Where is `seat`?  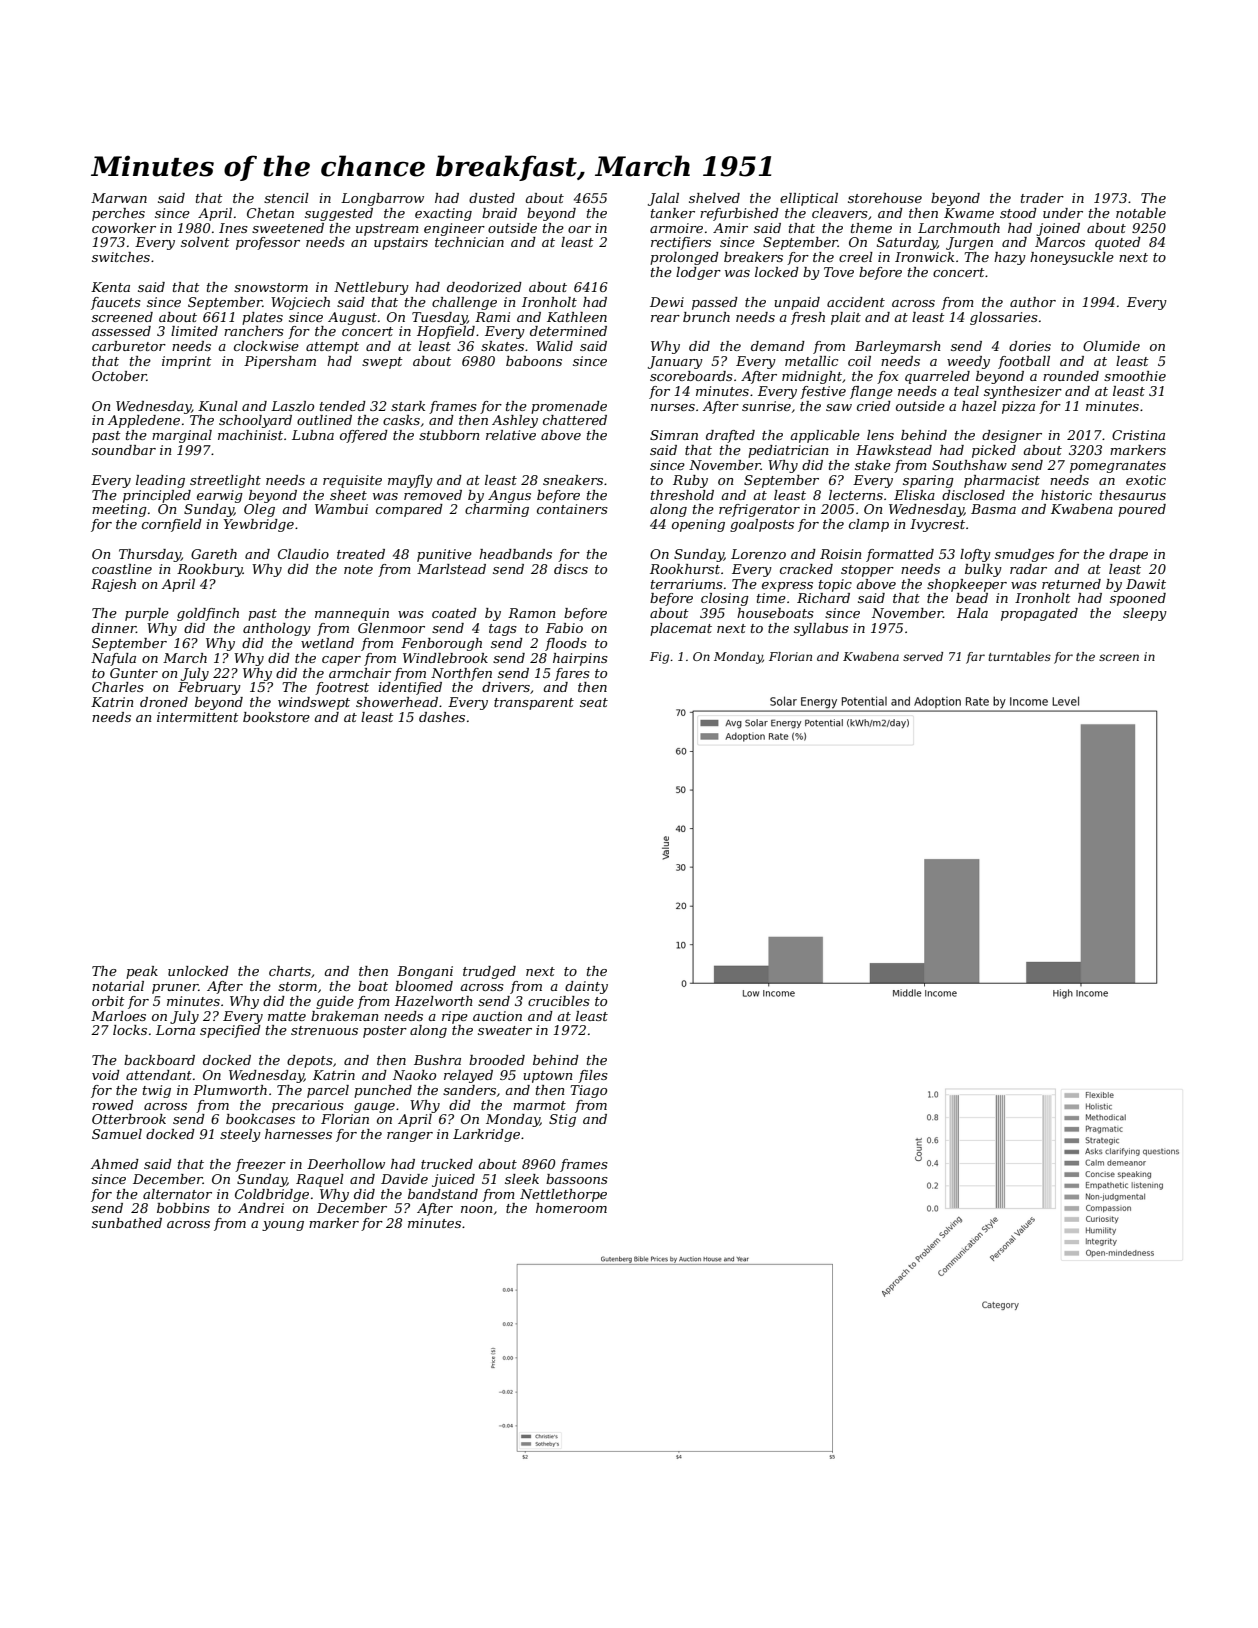
seat is located at coordinates (594, 702).
